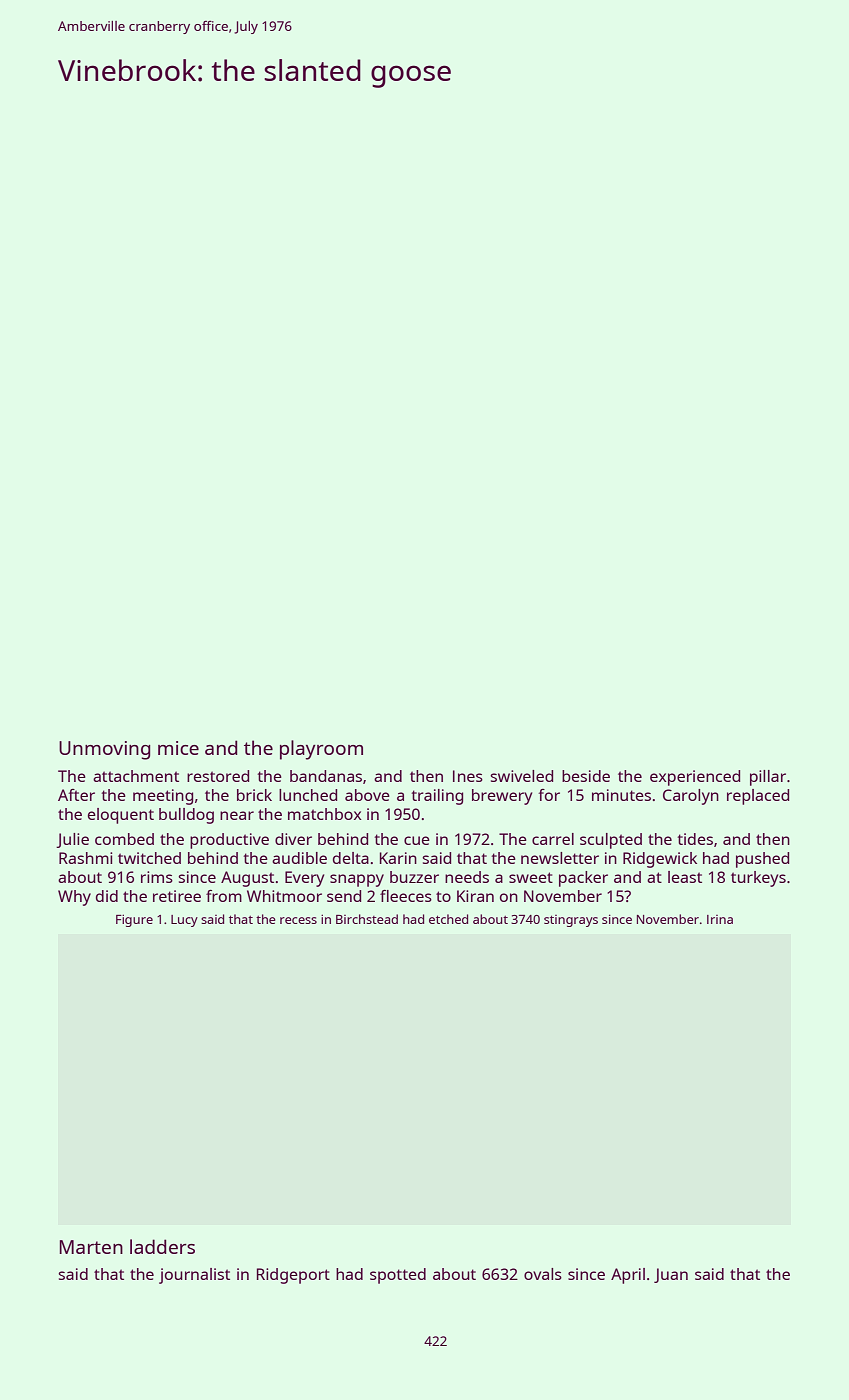 The width and height of the document is (849, 1400). What do you see at coordinates (184, 921) in the document?
I see `Lucy` at bounding box center [184, 921].
